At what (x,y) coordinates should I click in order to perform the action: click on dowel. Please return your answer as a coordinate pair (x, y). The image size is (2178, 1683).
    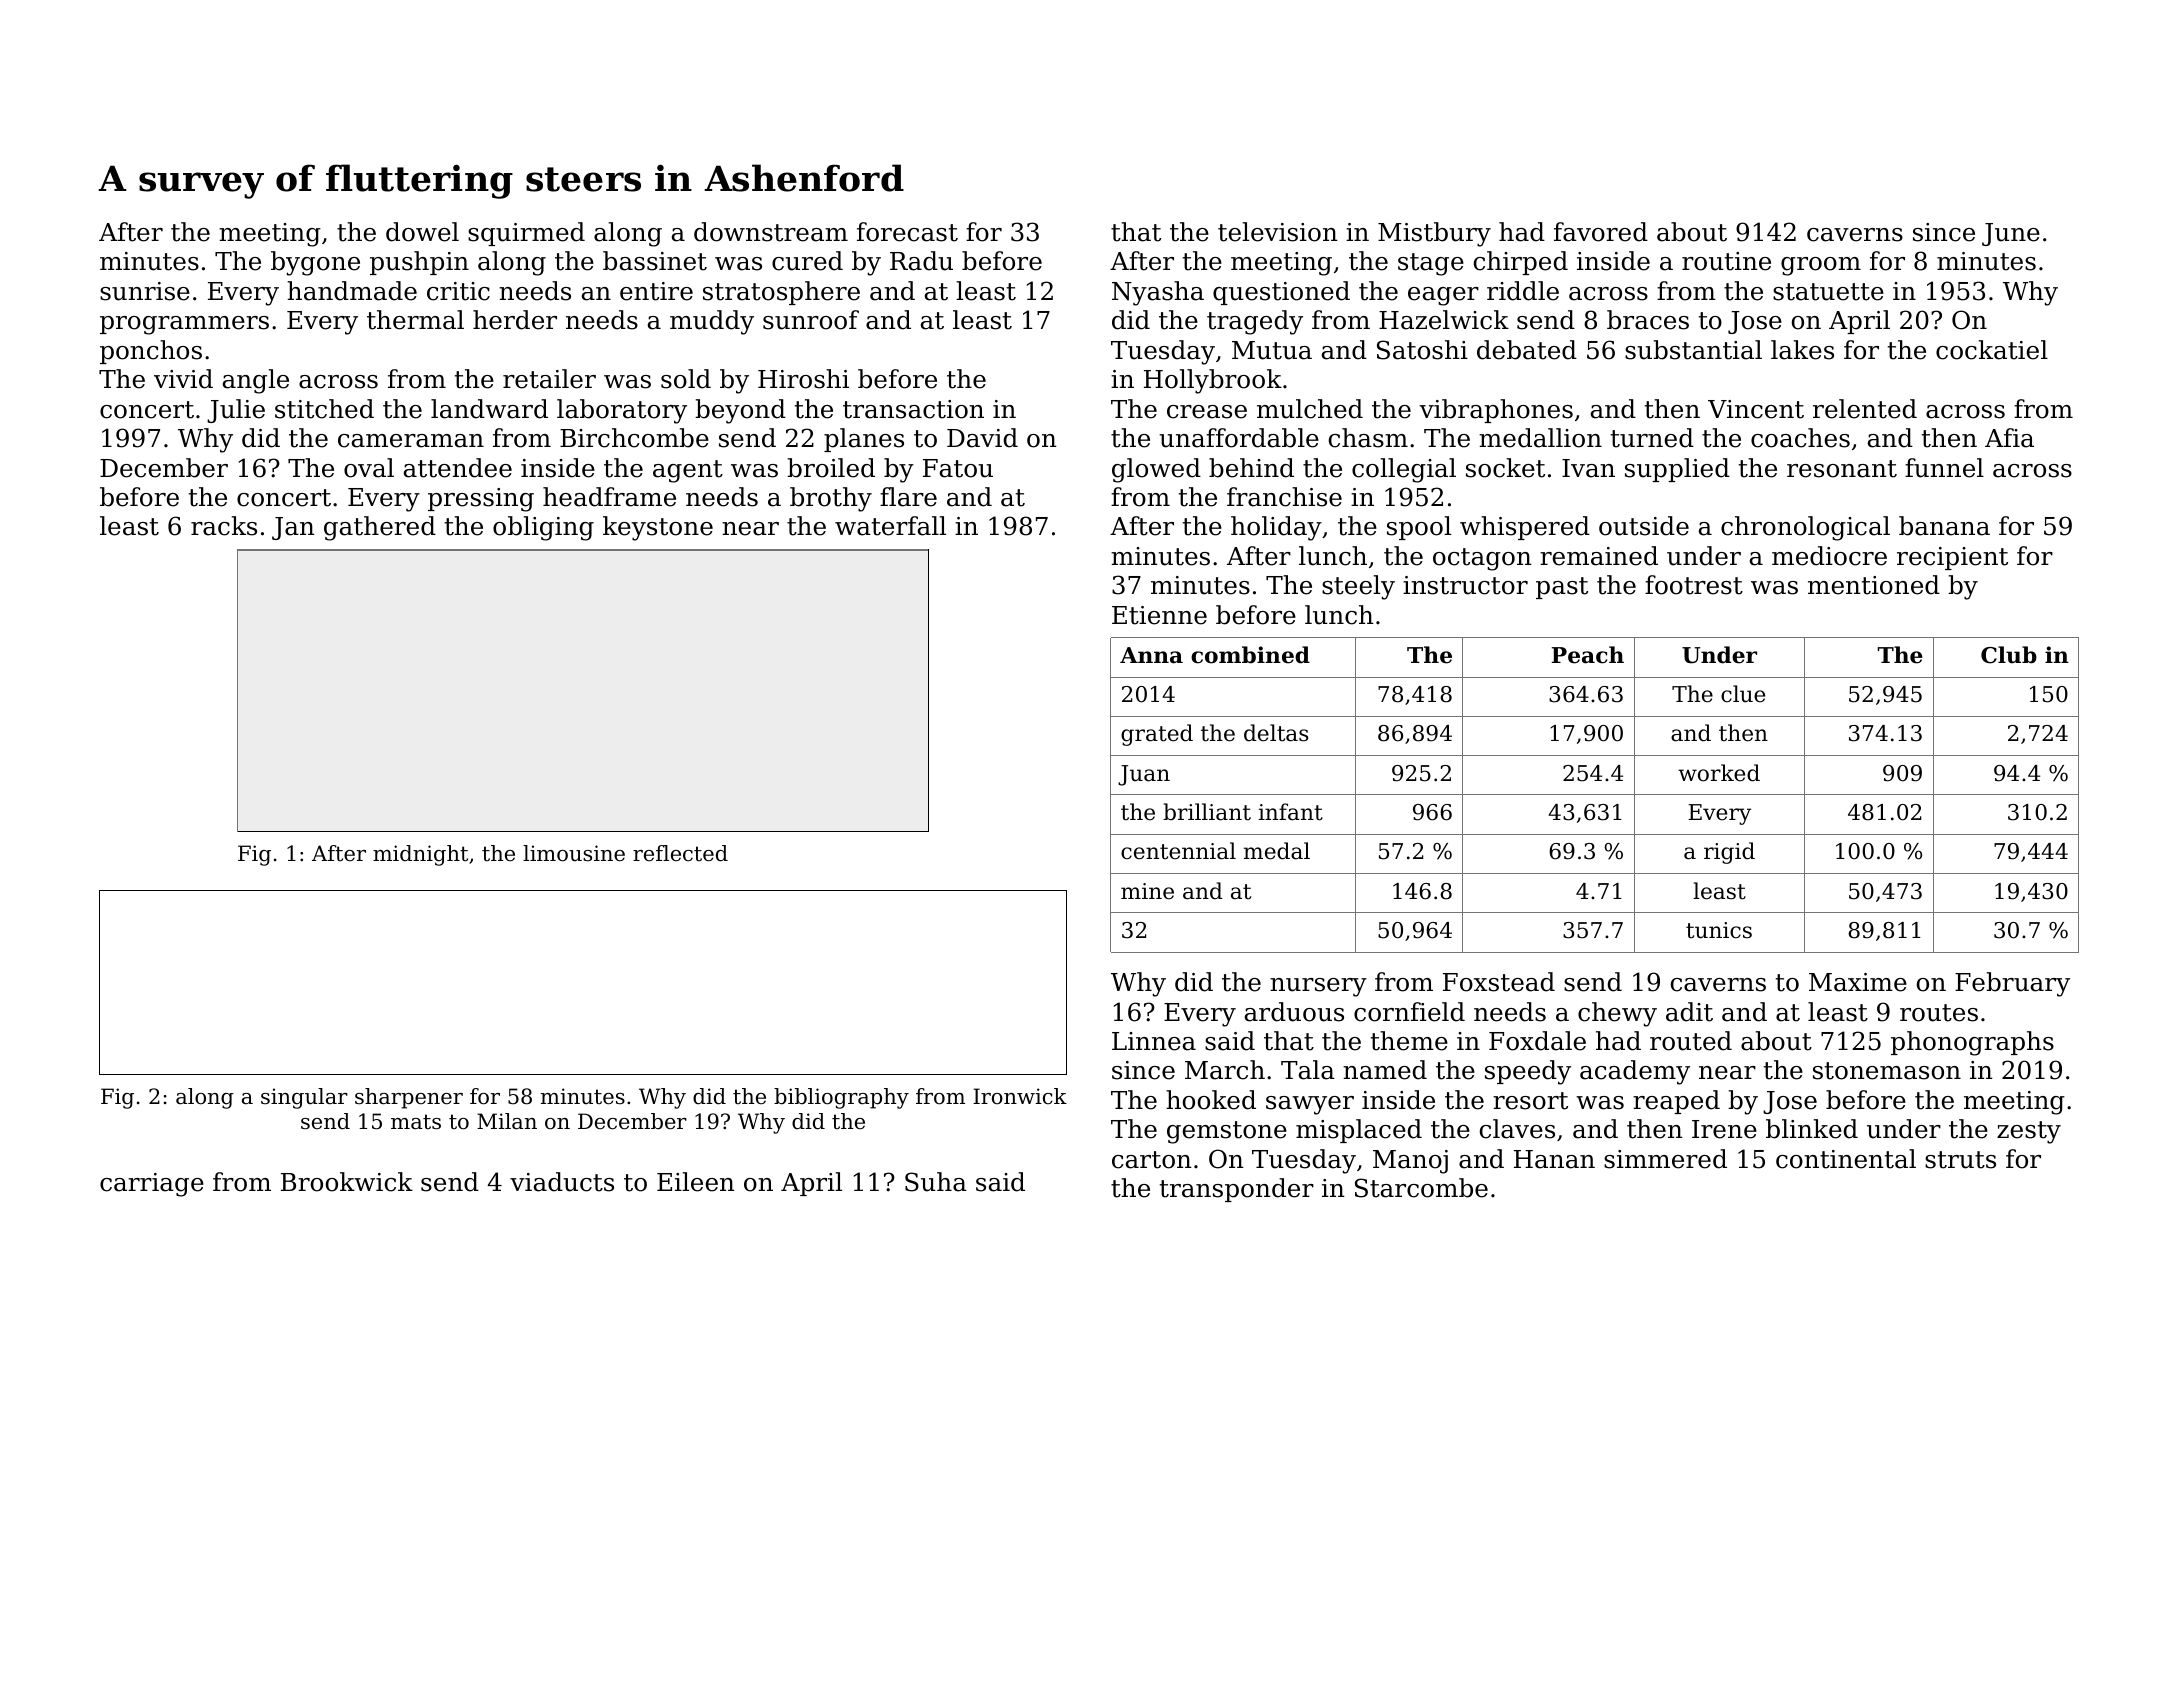
    Looking at the image, I should click on (422, 232).
